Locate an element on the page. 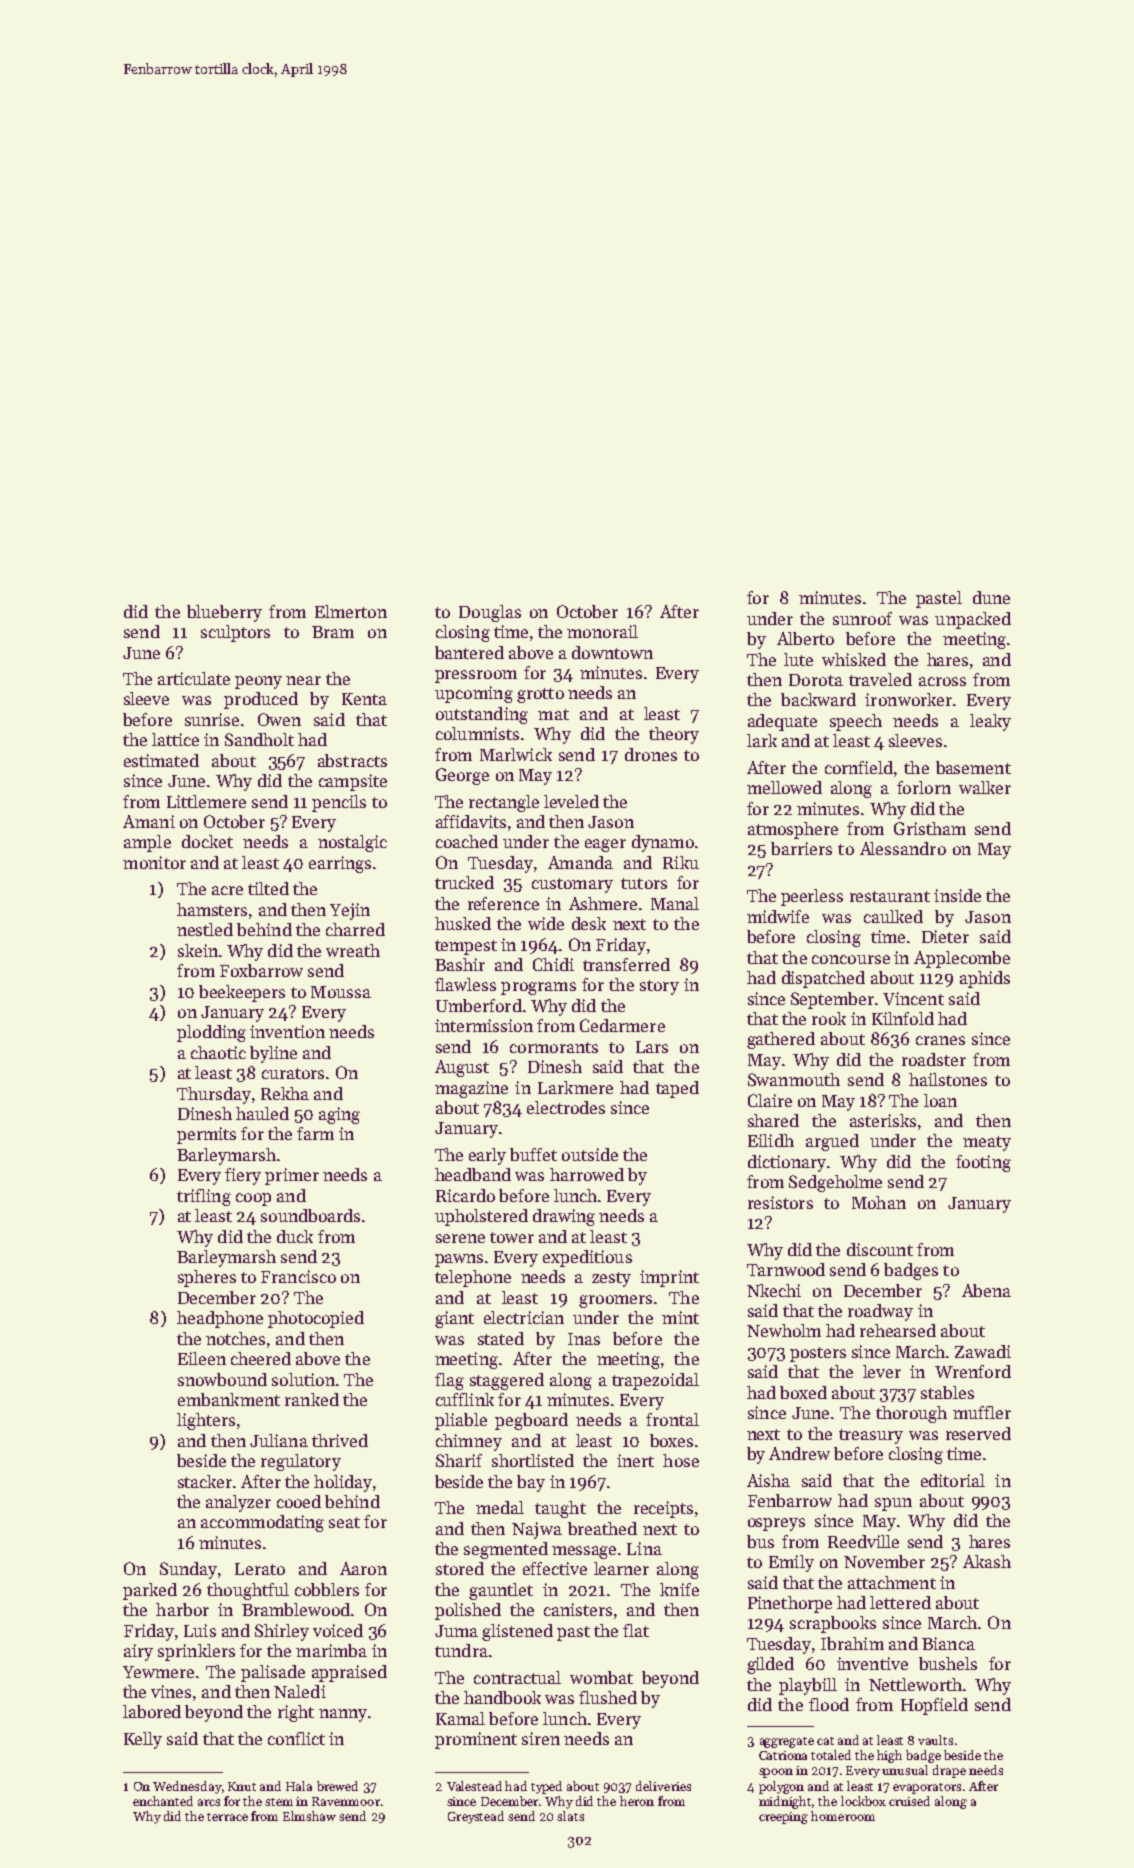 The width and height of the image is (1134, 1868). blueberry is located at coordinates (224, 613).
